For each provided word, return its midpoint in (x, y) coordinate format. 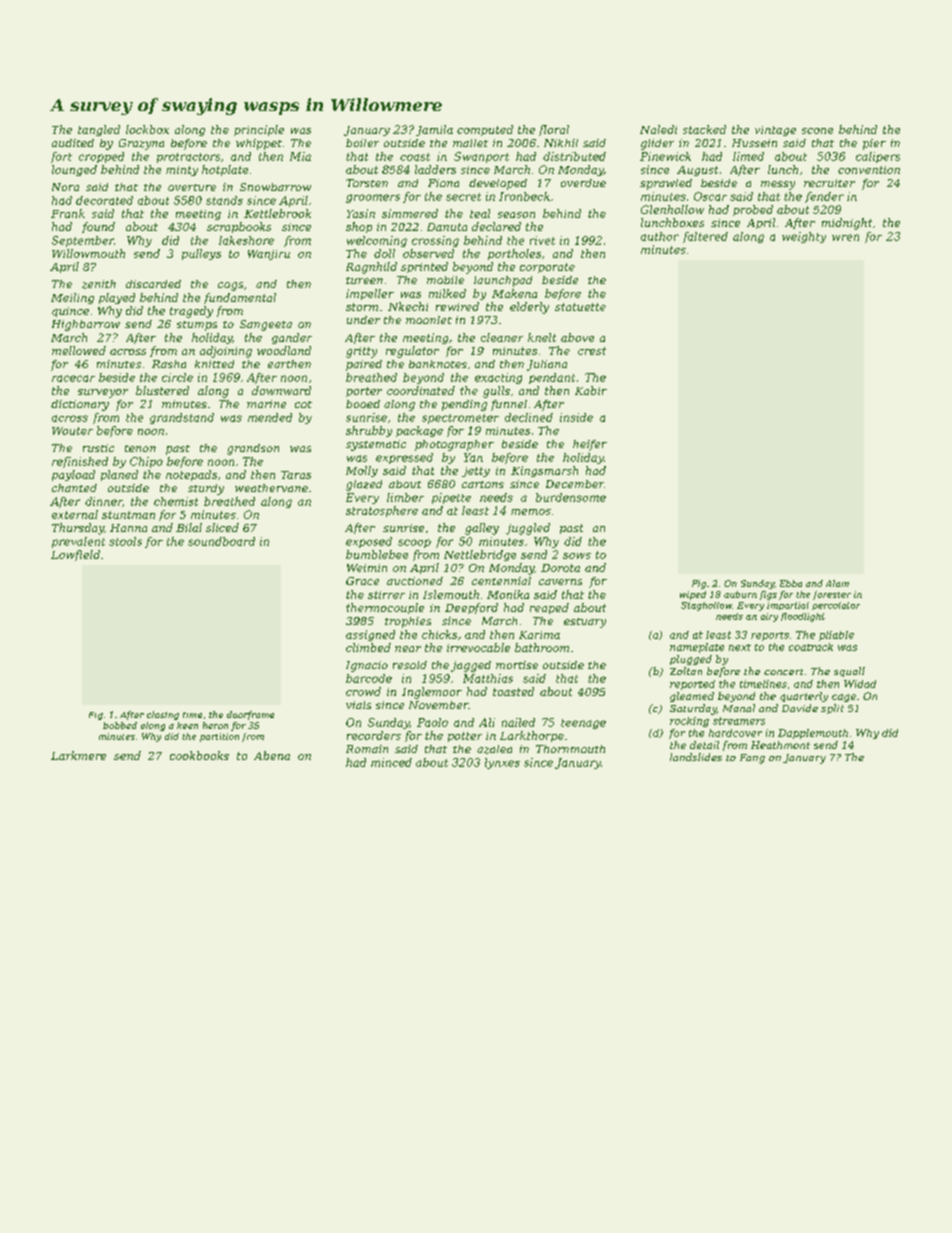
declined (529, 417)
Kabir (591, 390)
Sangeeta (266, 325)
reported (692, 685)
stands (224, 200)
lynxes (502, 763)
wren (845, 237)
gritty (361, 352)
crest (592, 351)
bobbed (120, 725)
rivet (542, 240)
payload (73, 475)
